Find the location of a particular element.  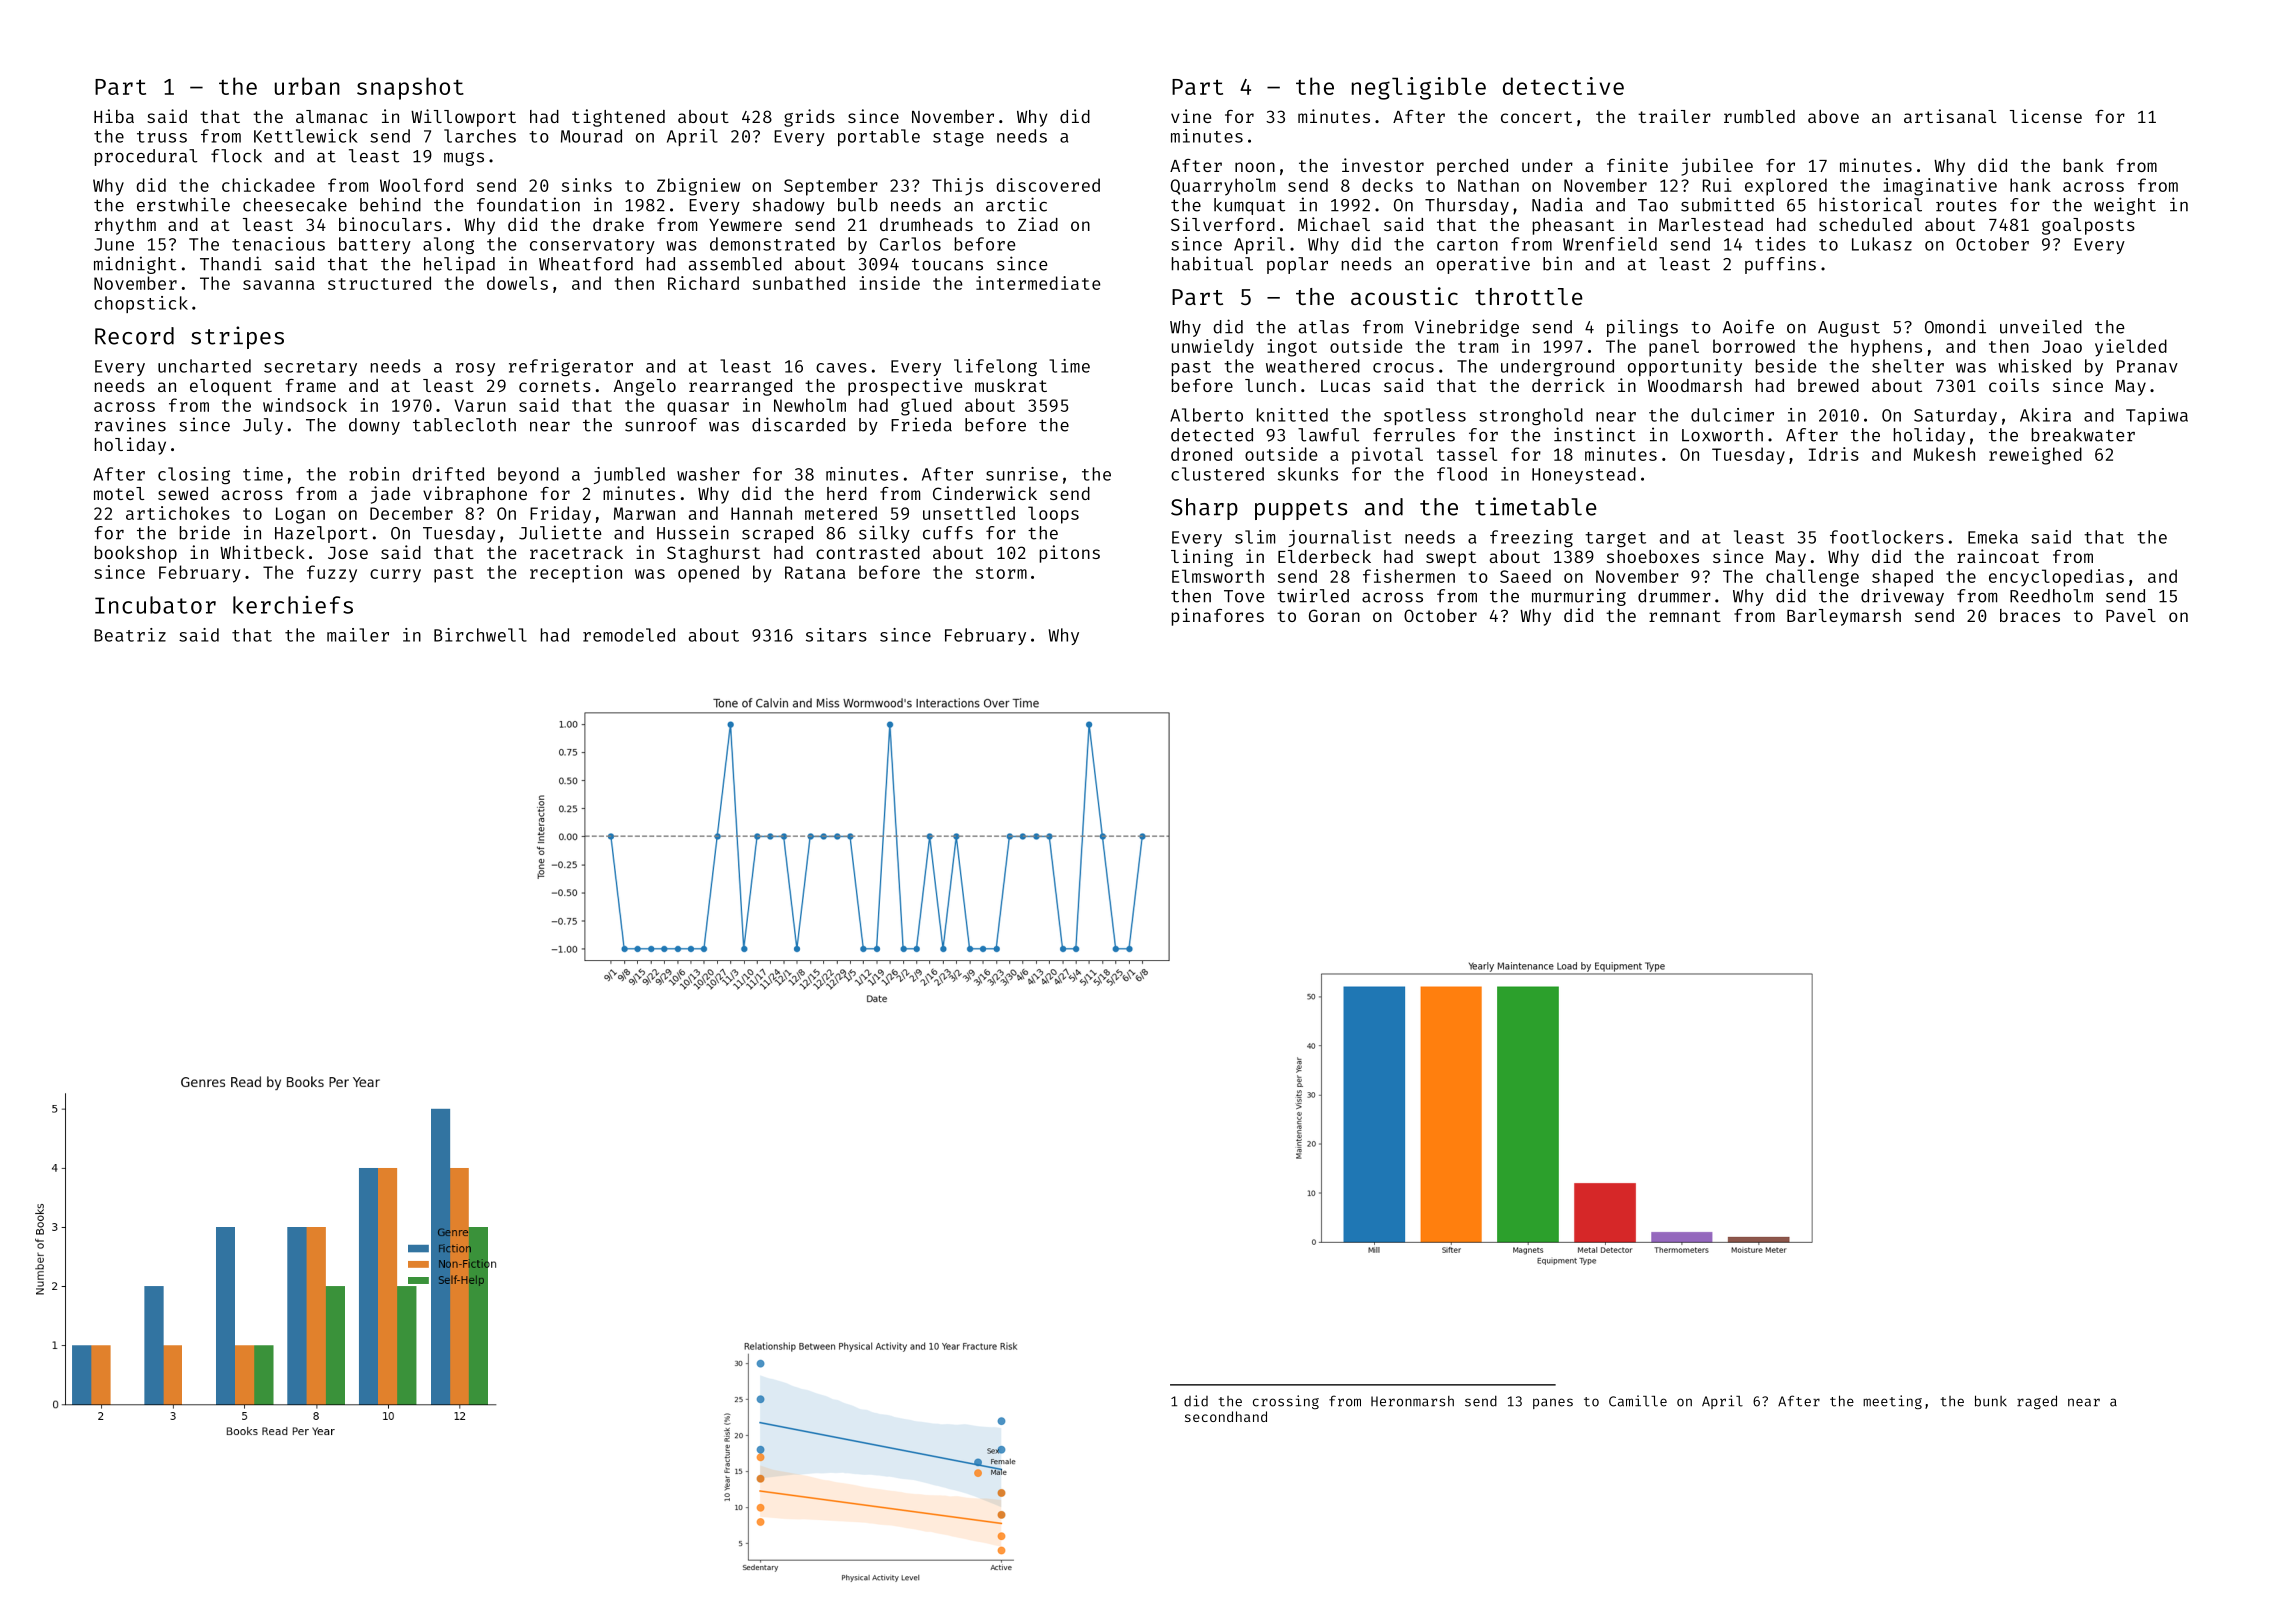

Akira is located at coordinates (2045, 415).
